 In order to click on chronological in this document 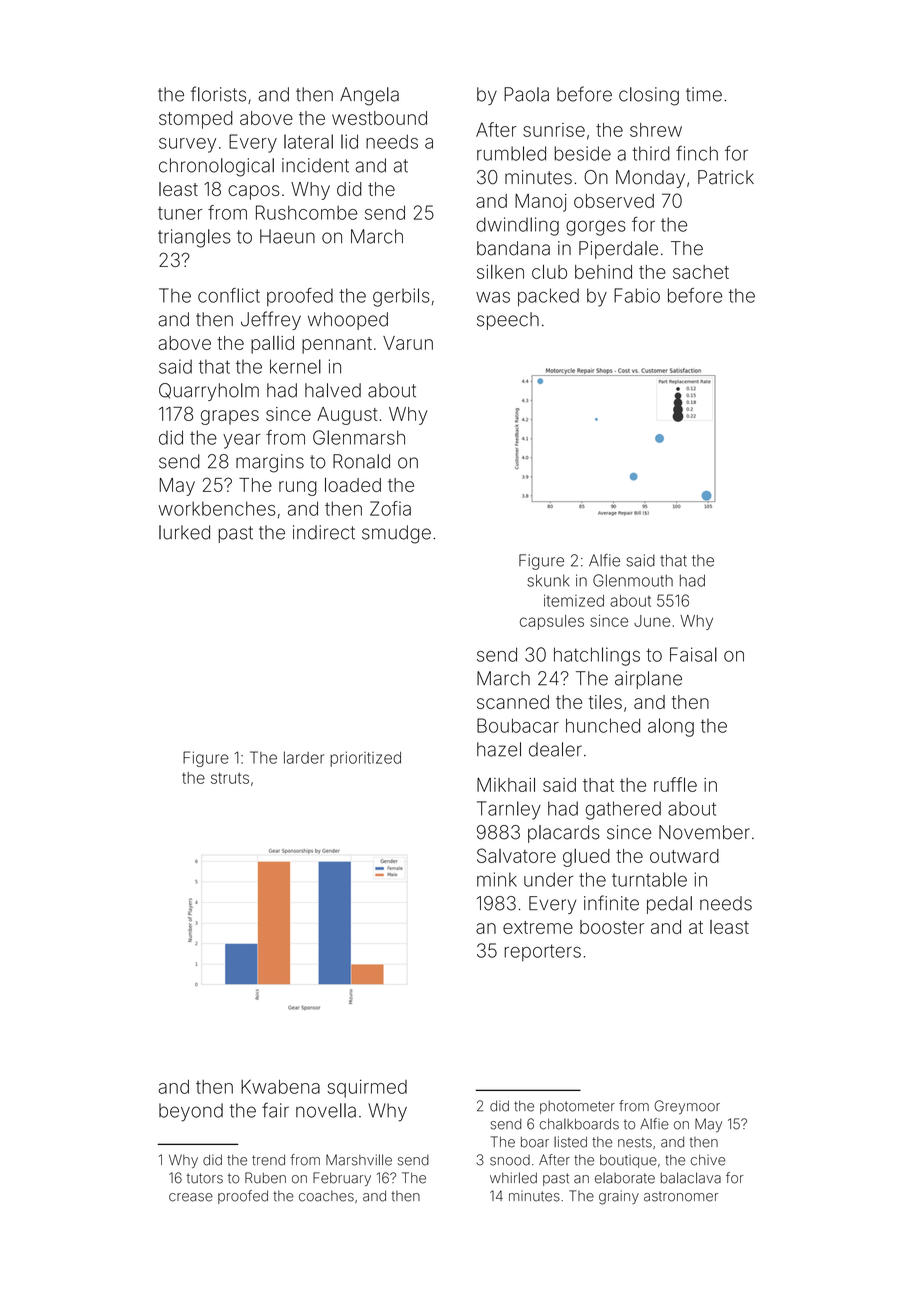, I will do `click(216, 167)`.
